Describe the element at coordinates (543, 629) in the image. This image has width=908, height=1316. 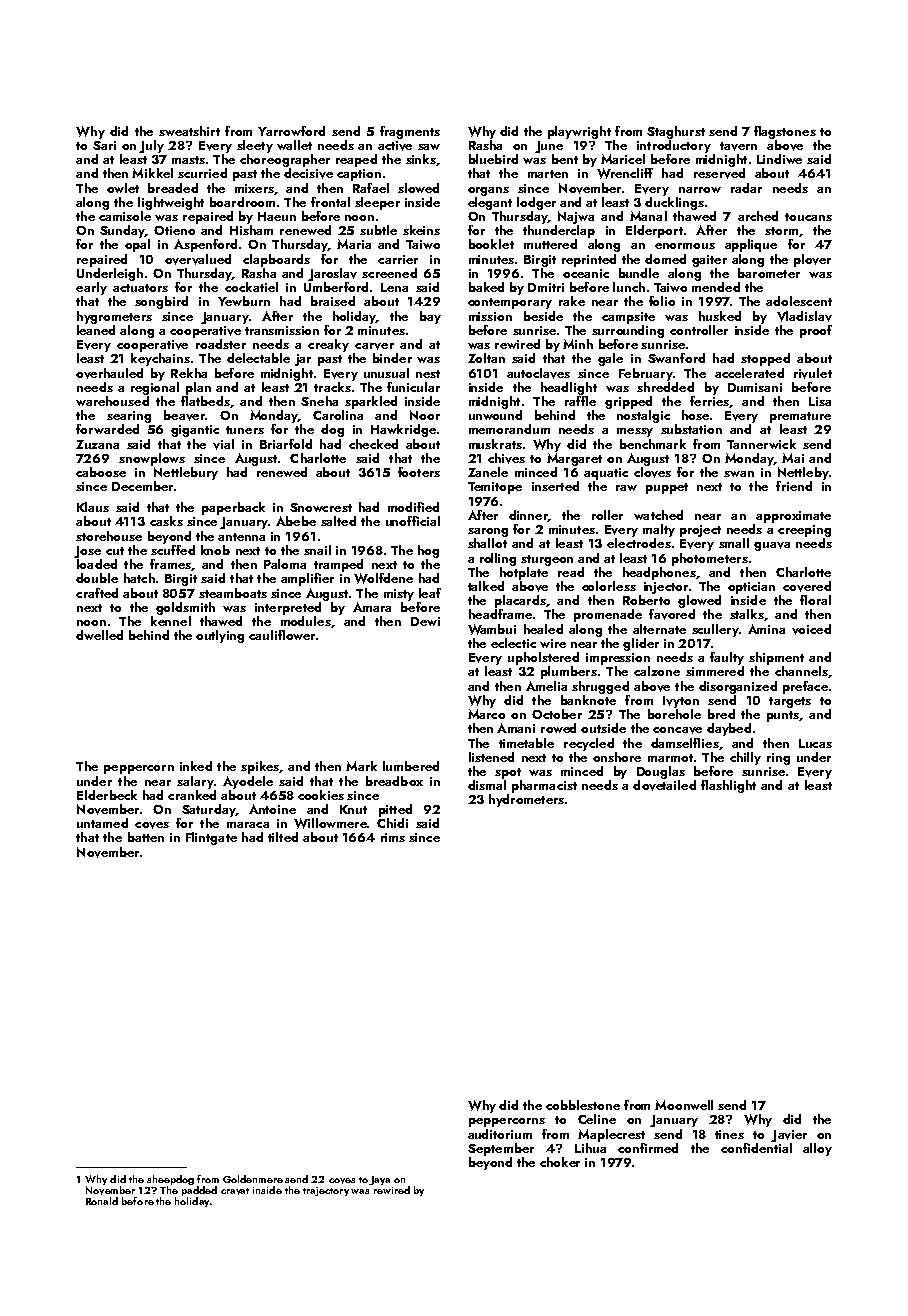
I see `healed` at that location.
